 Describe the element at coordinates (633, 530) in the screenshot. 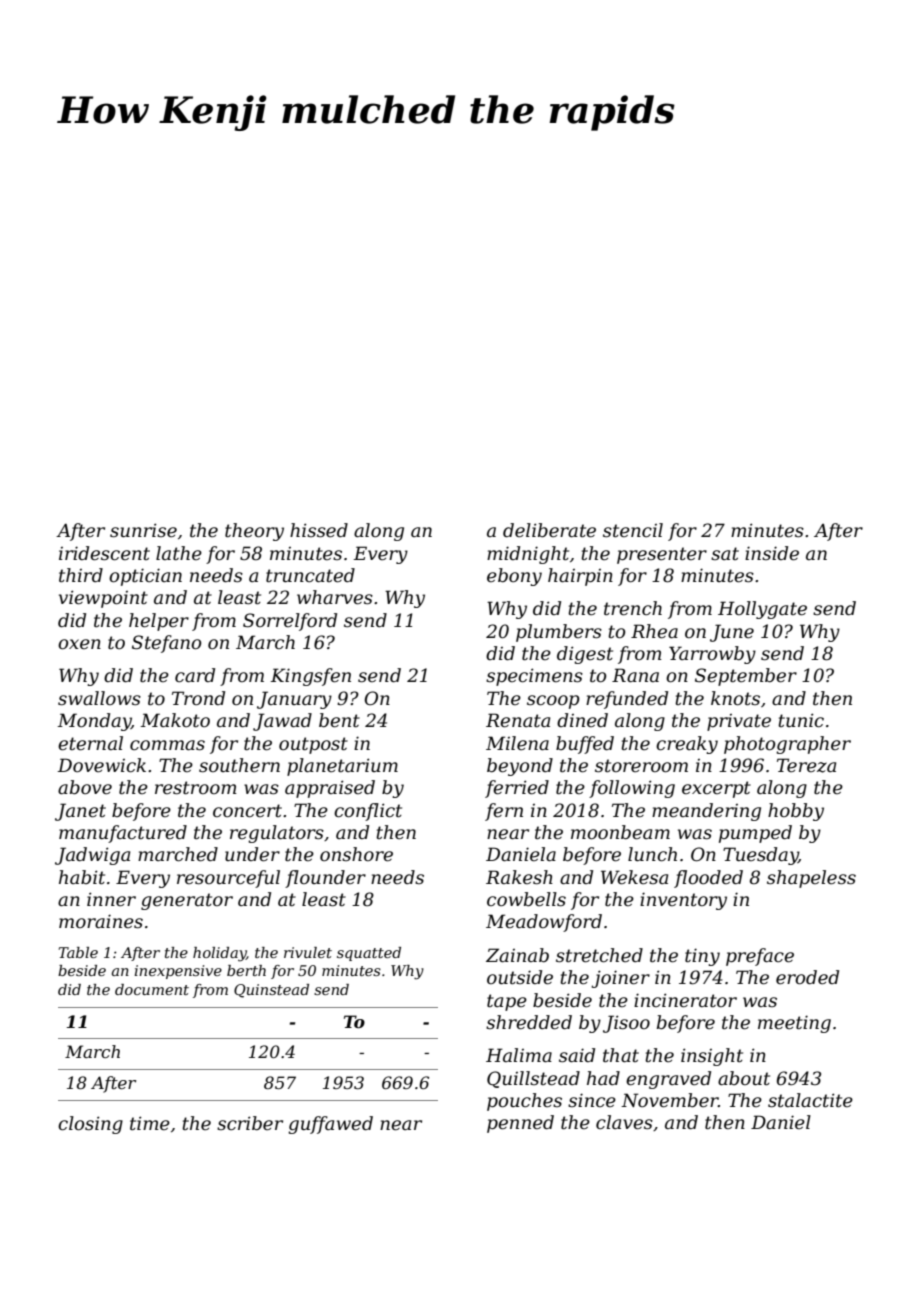

I see `stencil` at that location.
